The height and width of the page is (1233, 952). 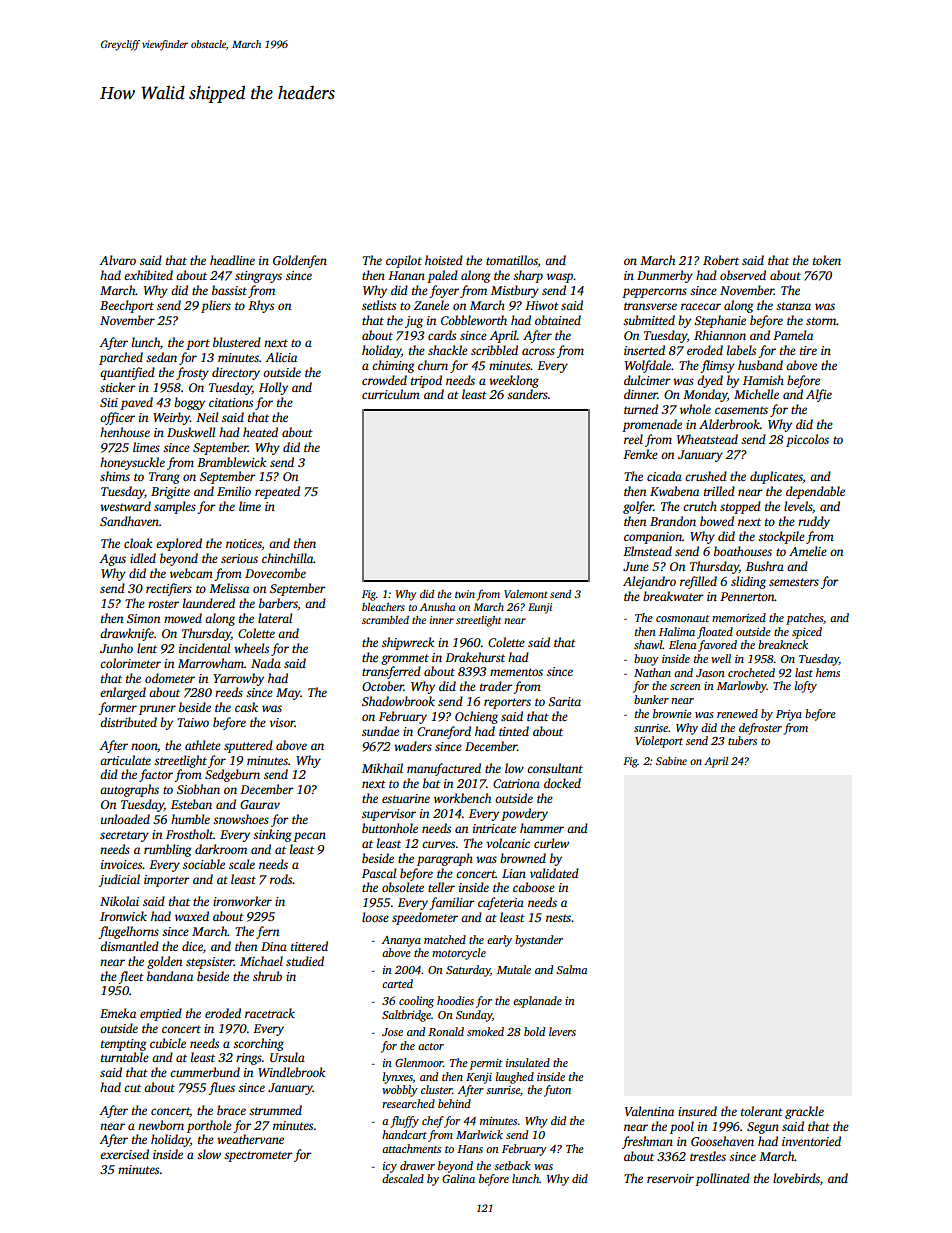 What do you see at coordinates (476, 717) in the page?
I see `Ochieng` at bounding box center [476, 717].
